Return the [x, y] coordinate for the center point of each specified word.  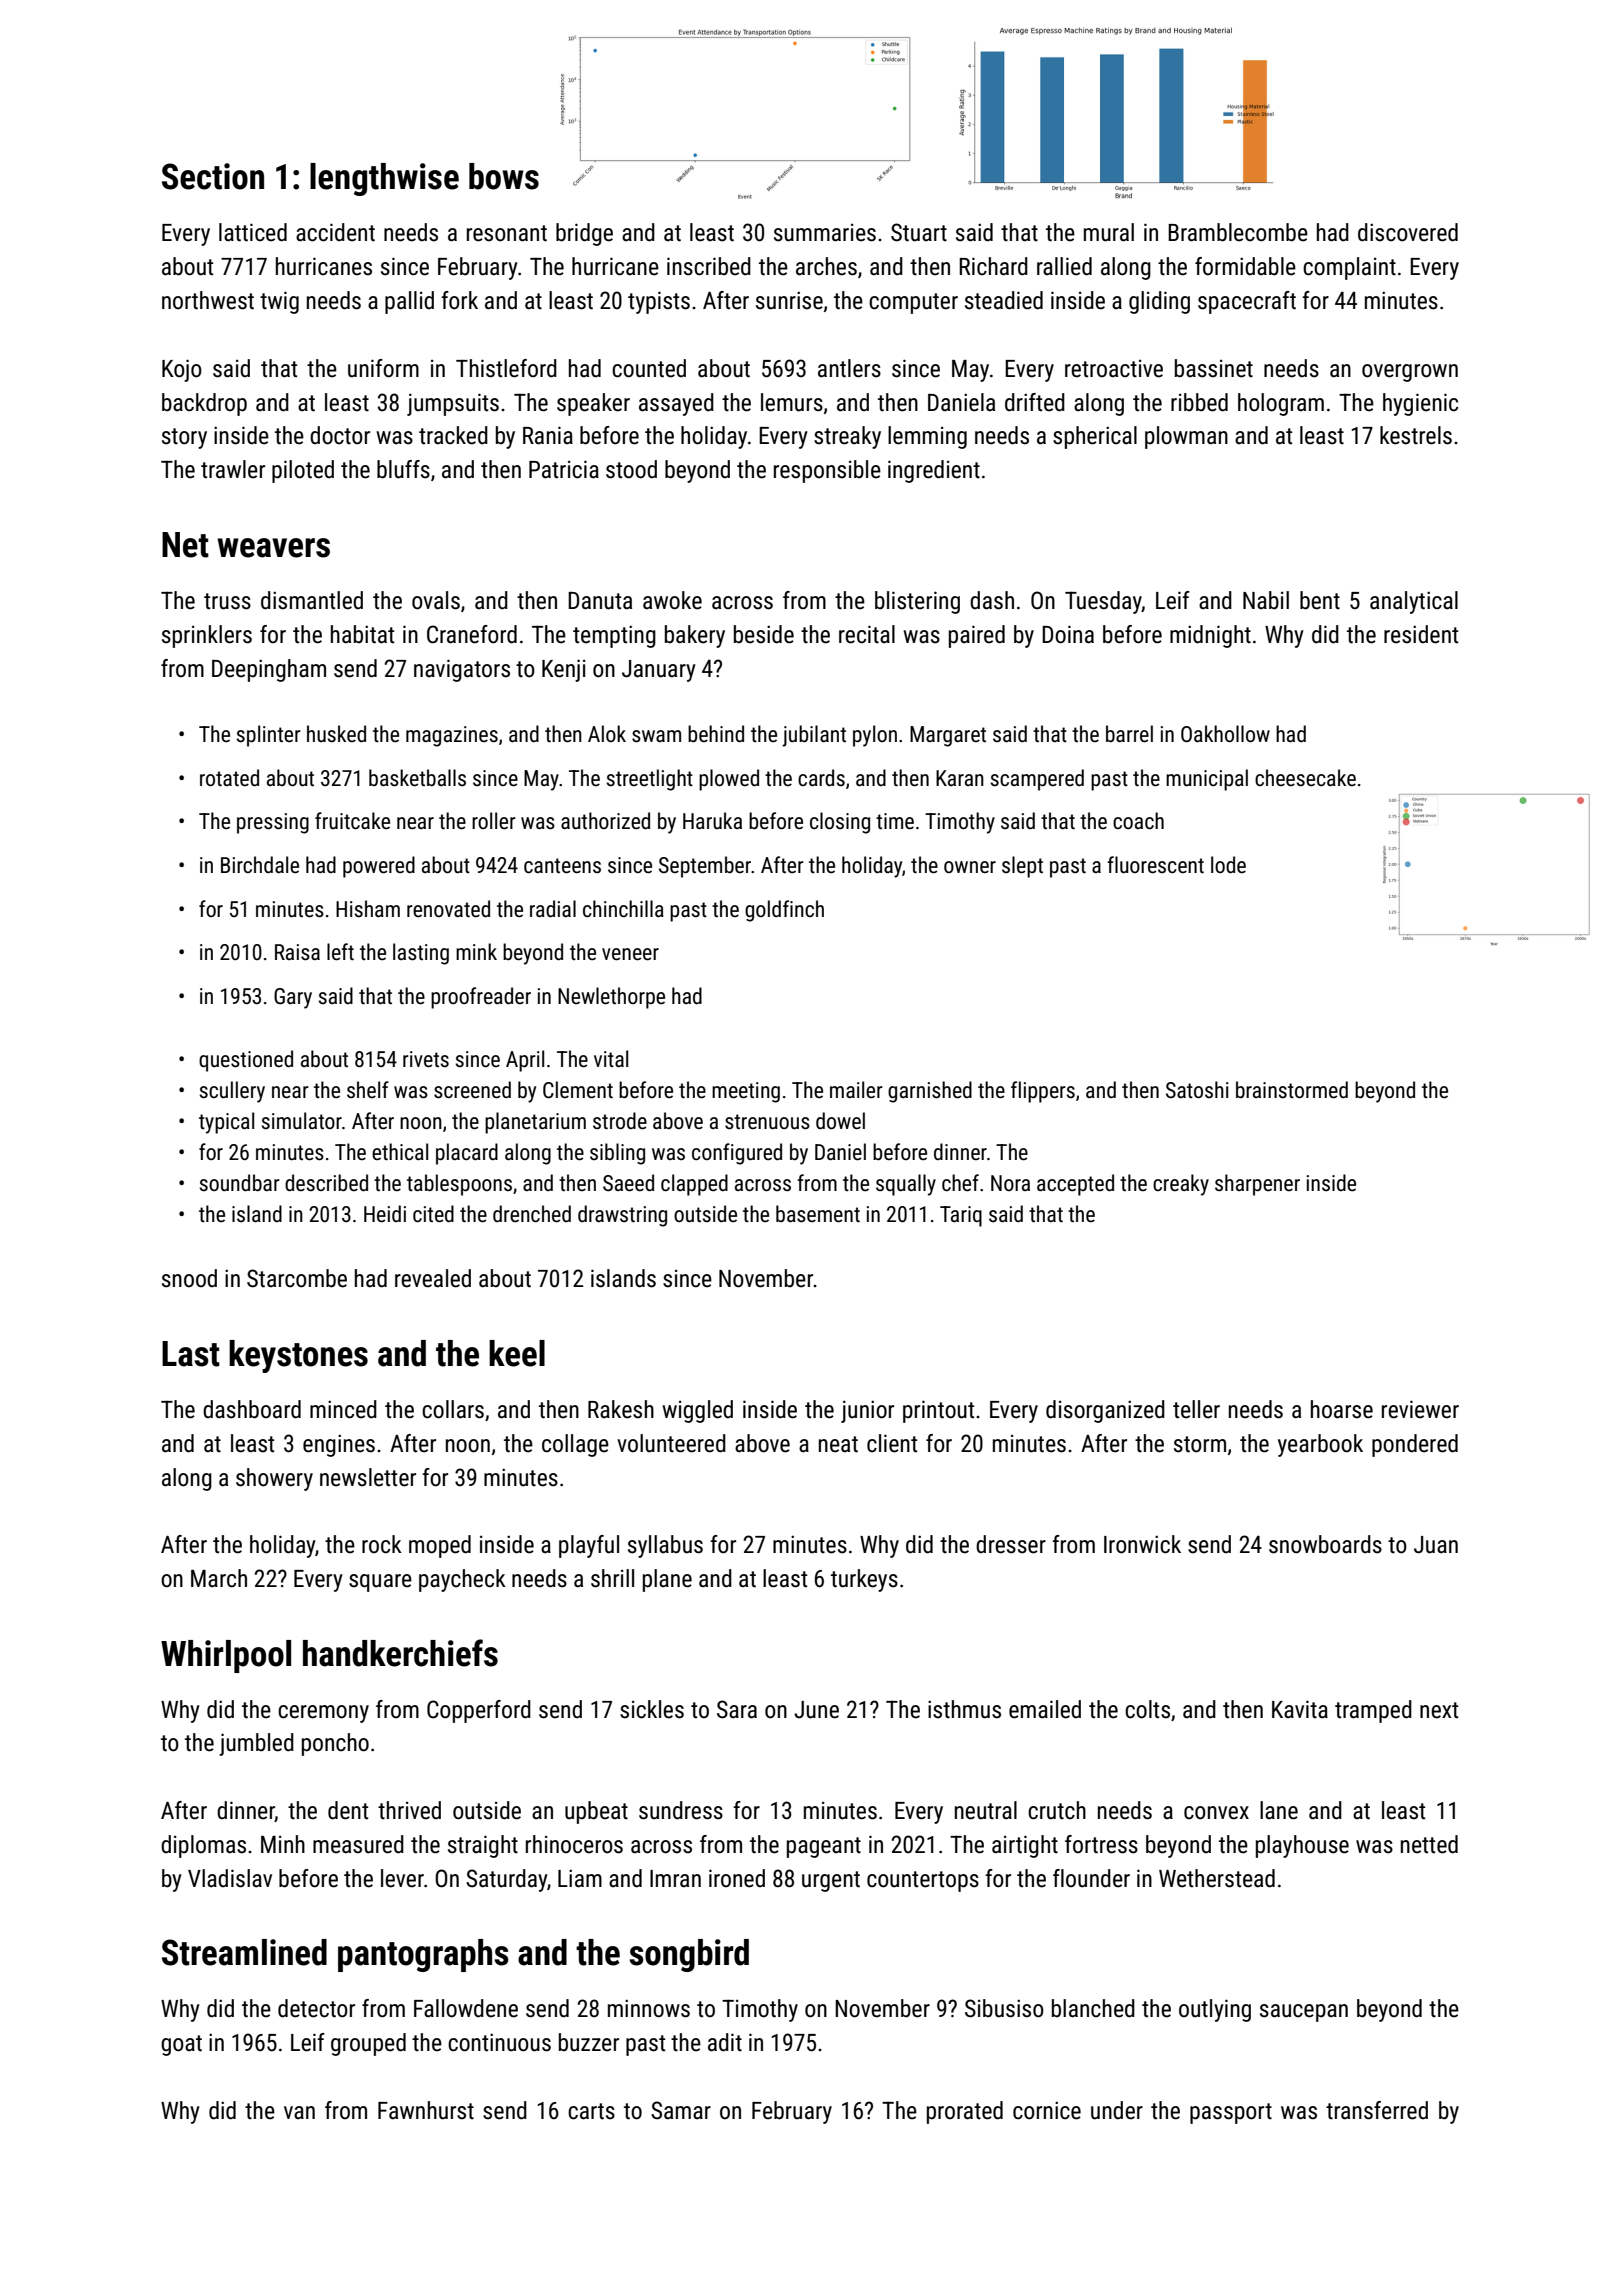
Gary [293, 998]
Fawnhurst [426, 2110]
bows [504, 176]
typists [659, 302]
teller [1196, 1409]
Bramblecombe [1238, 232]
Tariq [961, 1216]
